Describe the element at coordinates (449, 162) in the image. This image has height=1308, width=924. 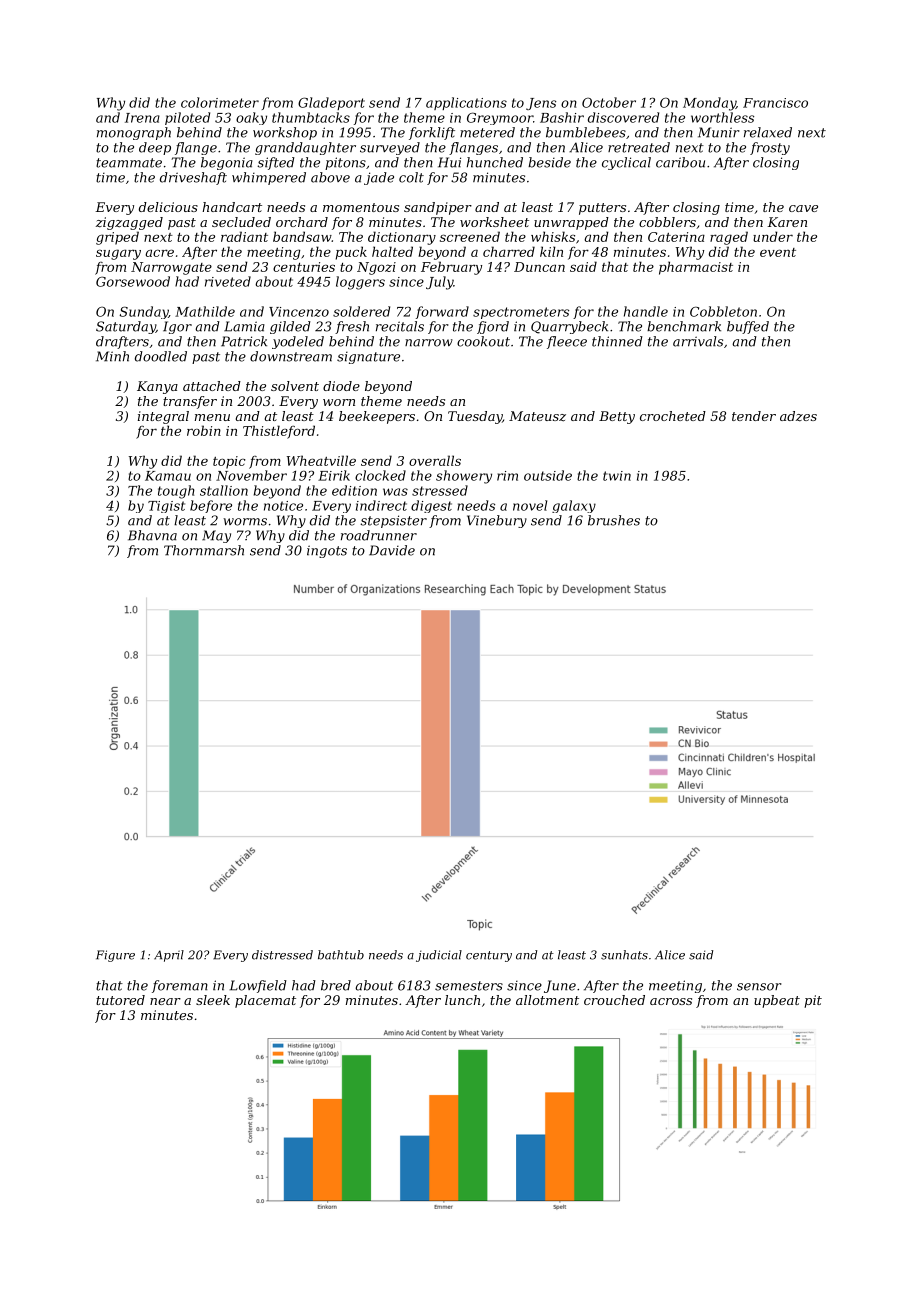
I see `Hui` at that location.
